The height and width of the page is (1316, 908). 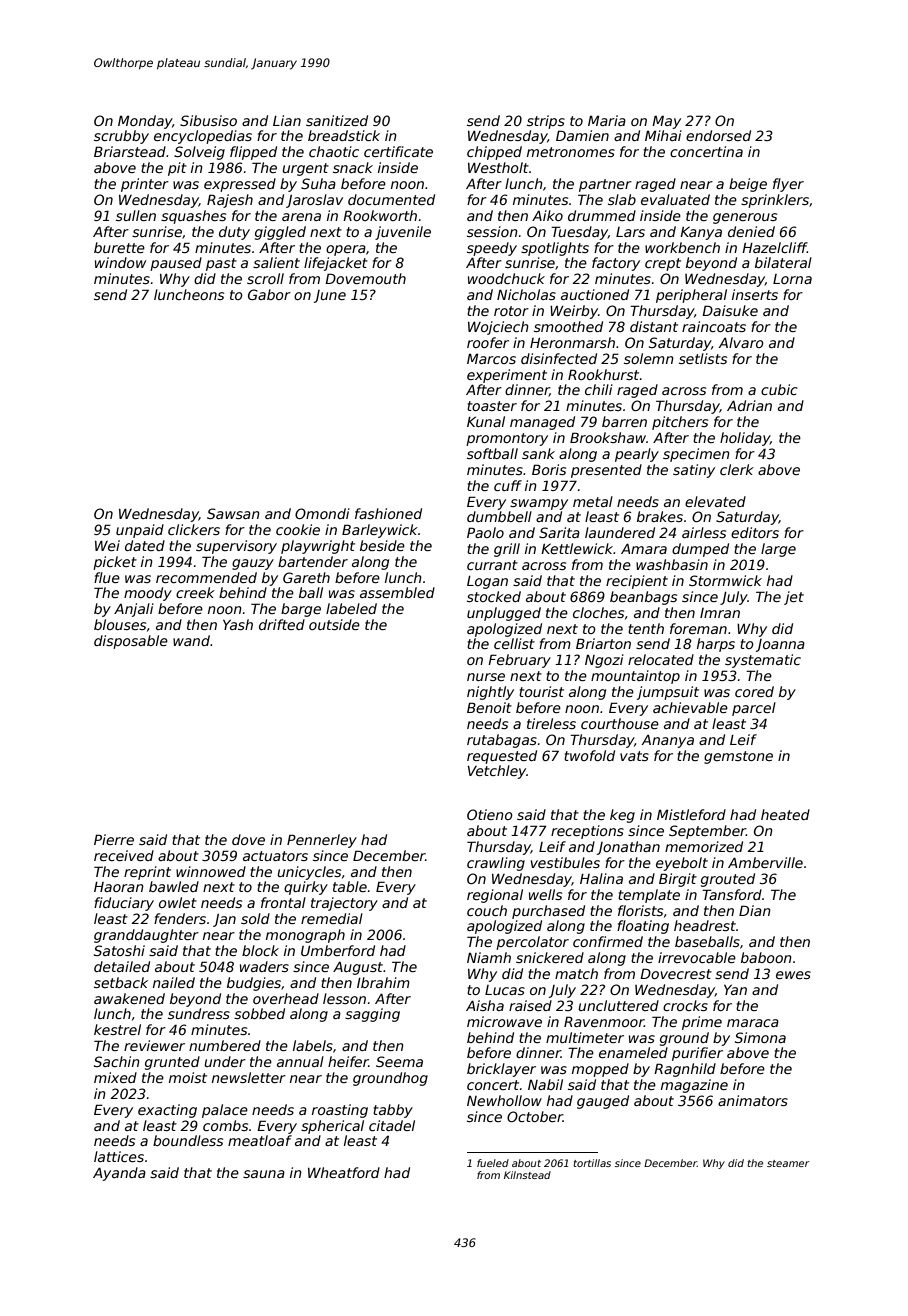 I want to click on burette, so click(x=119, y=247).
